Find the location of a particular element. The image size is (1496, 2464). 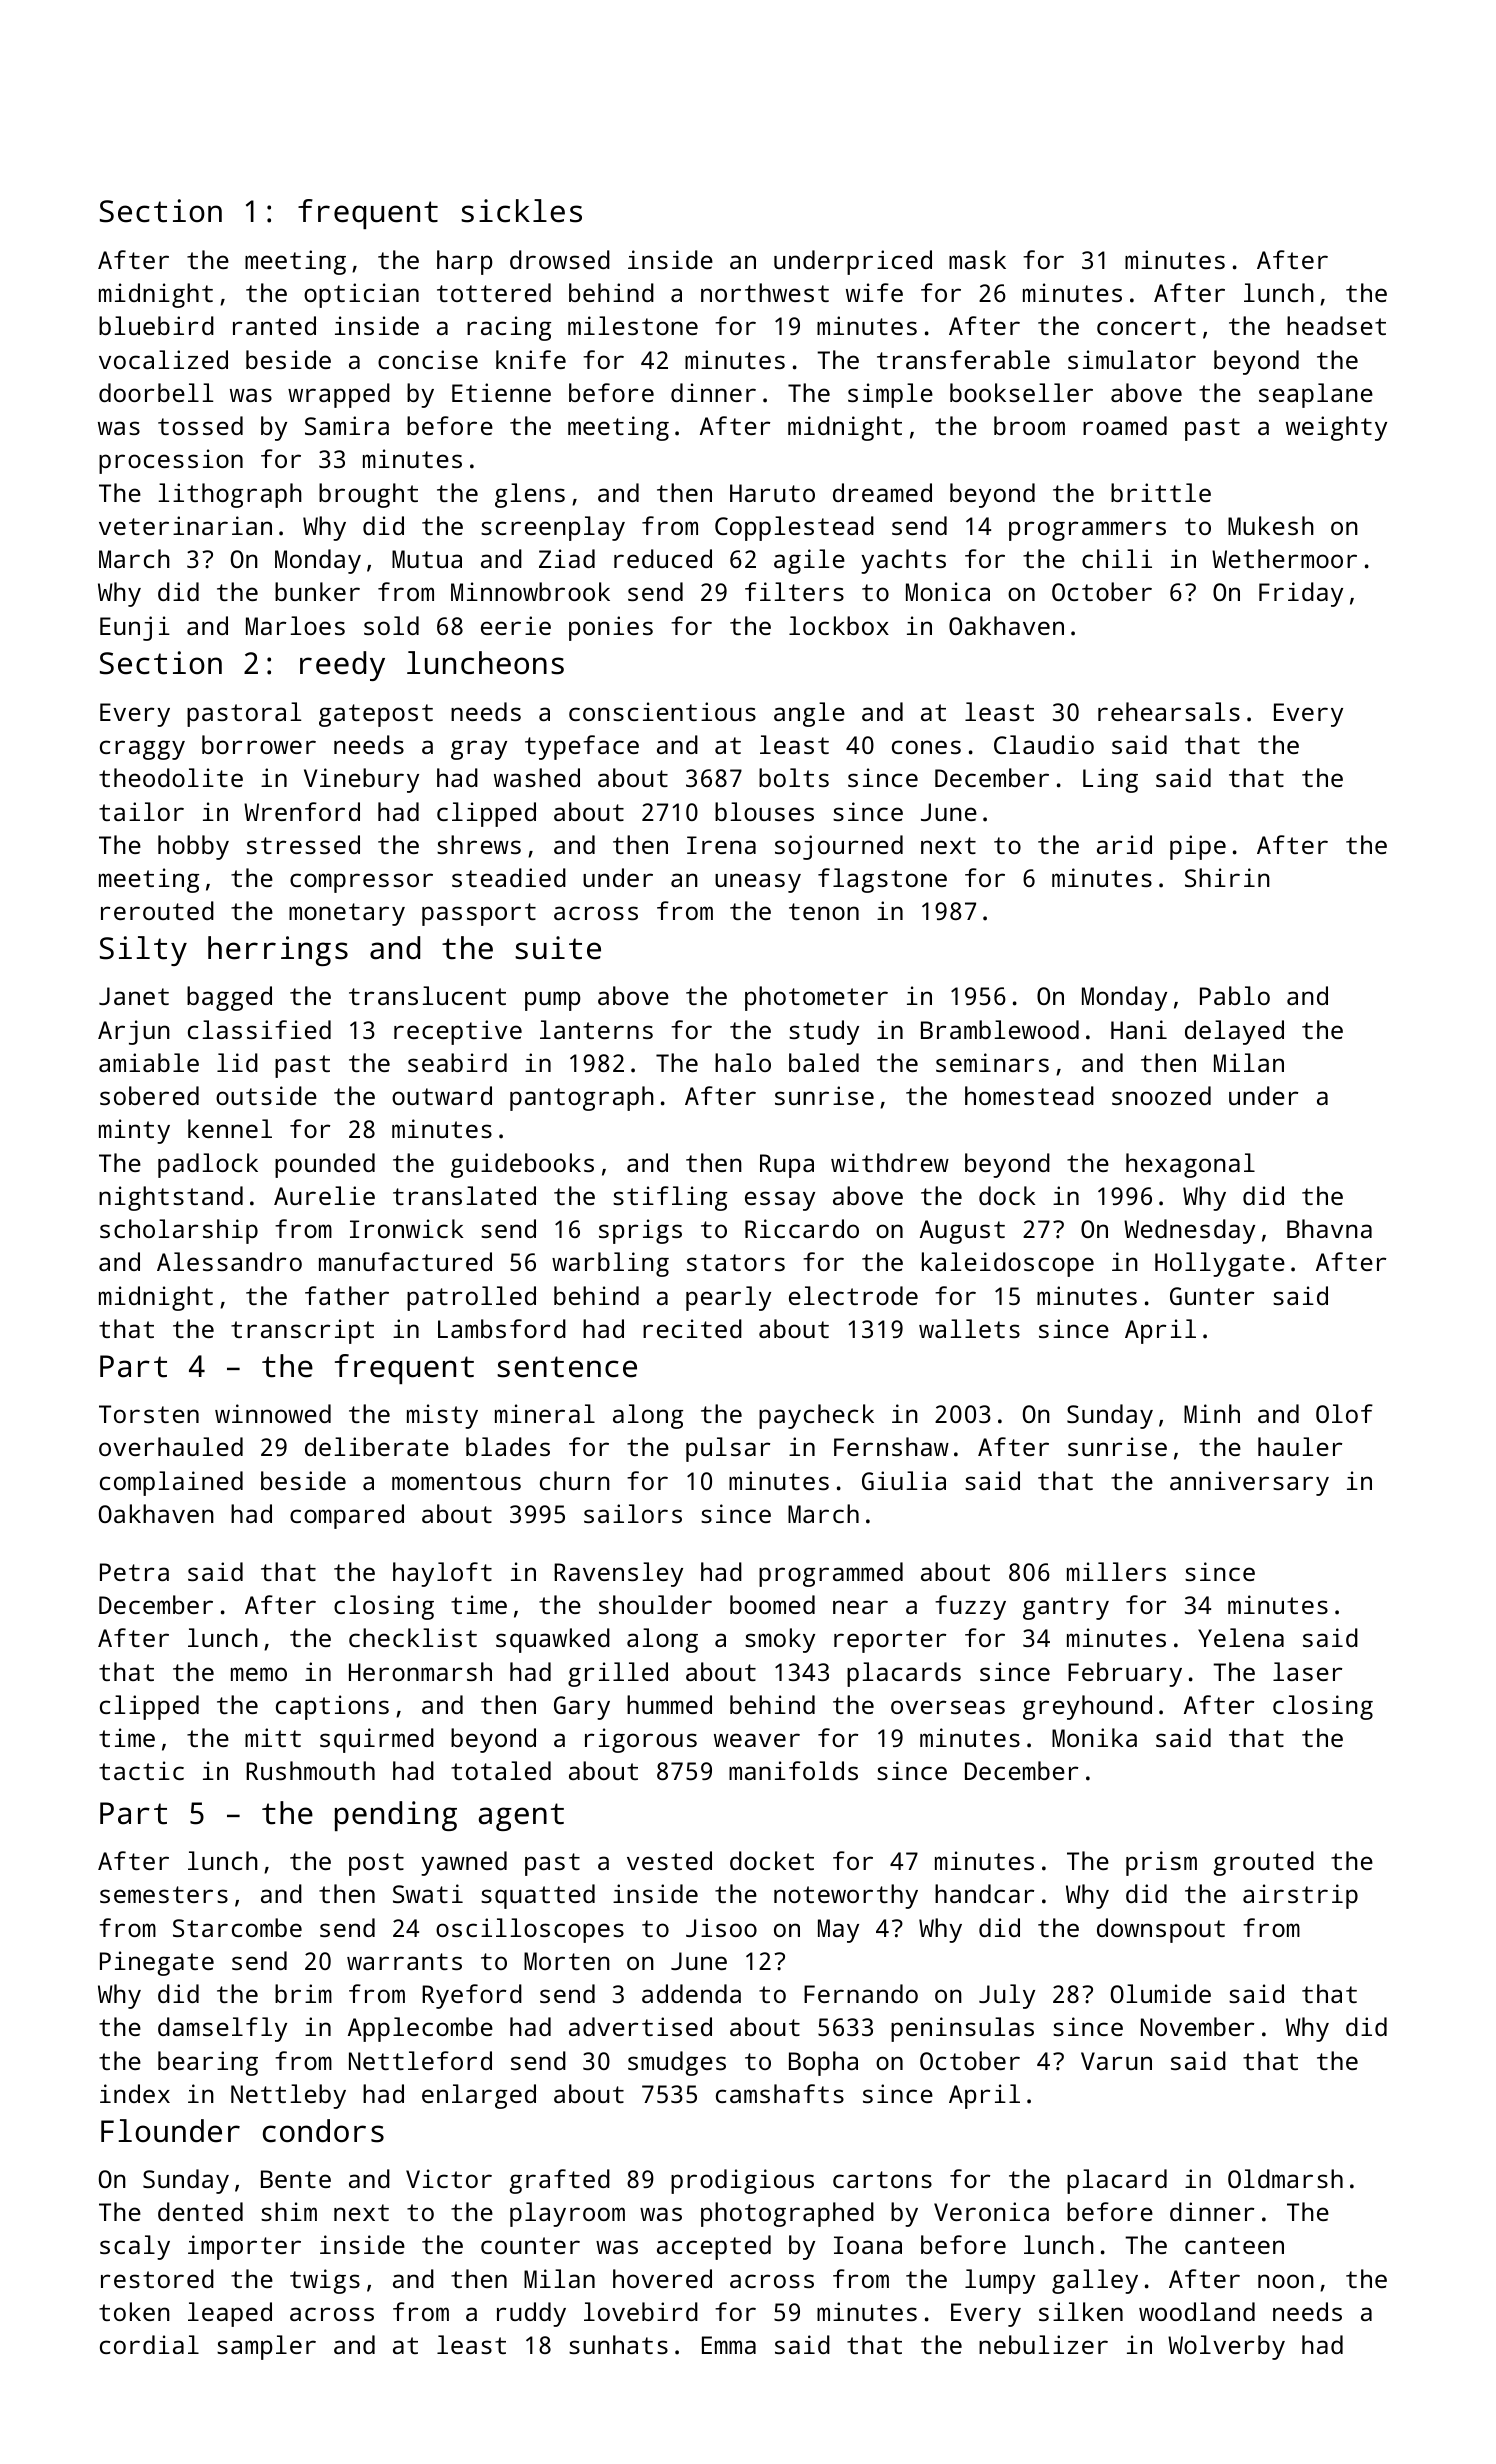

doorbell is located at coordinates (156, 392).
